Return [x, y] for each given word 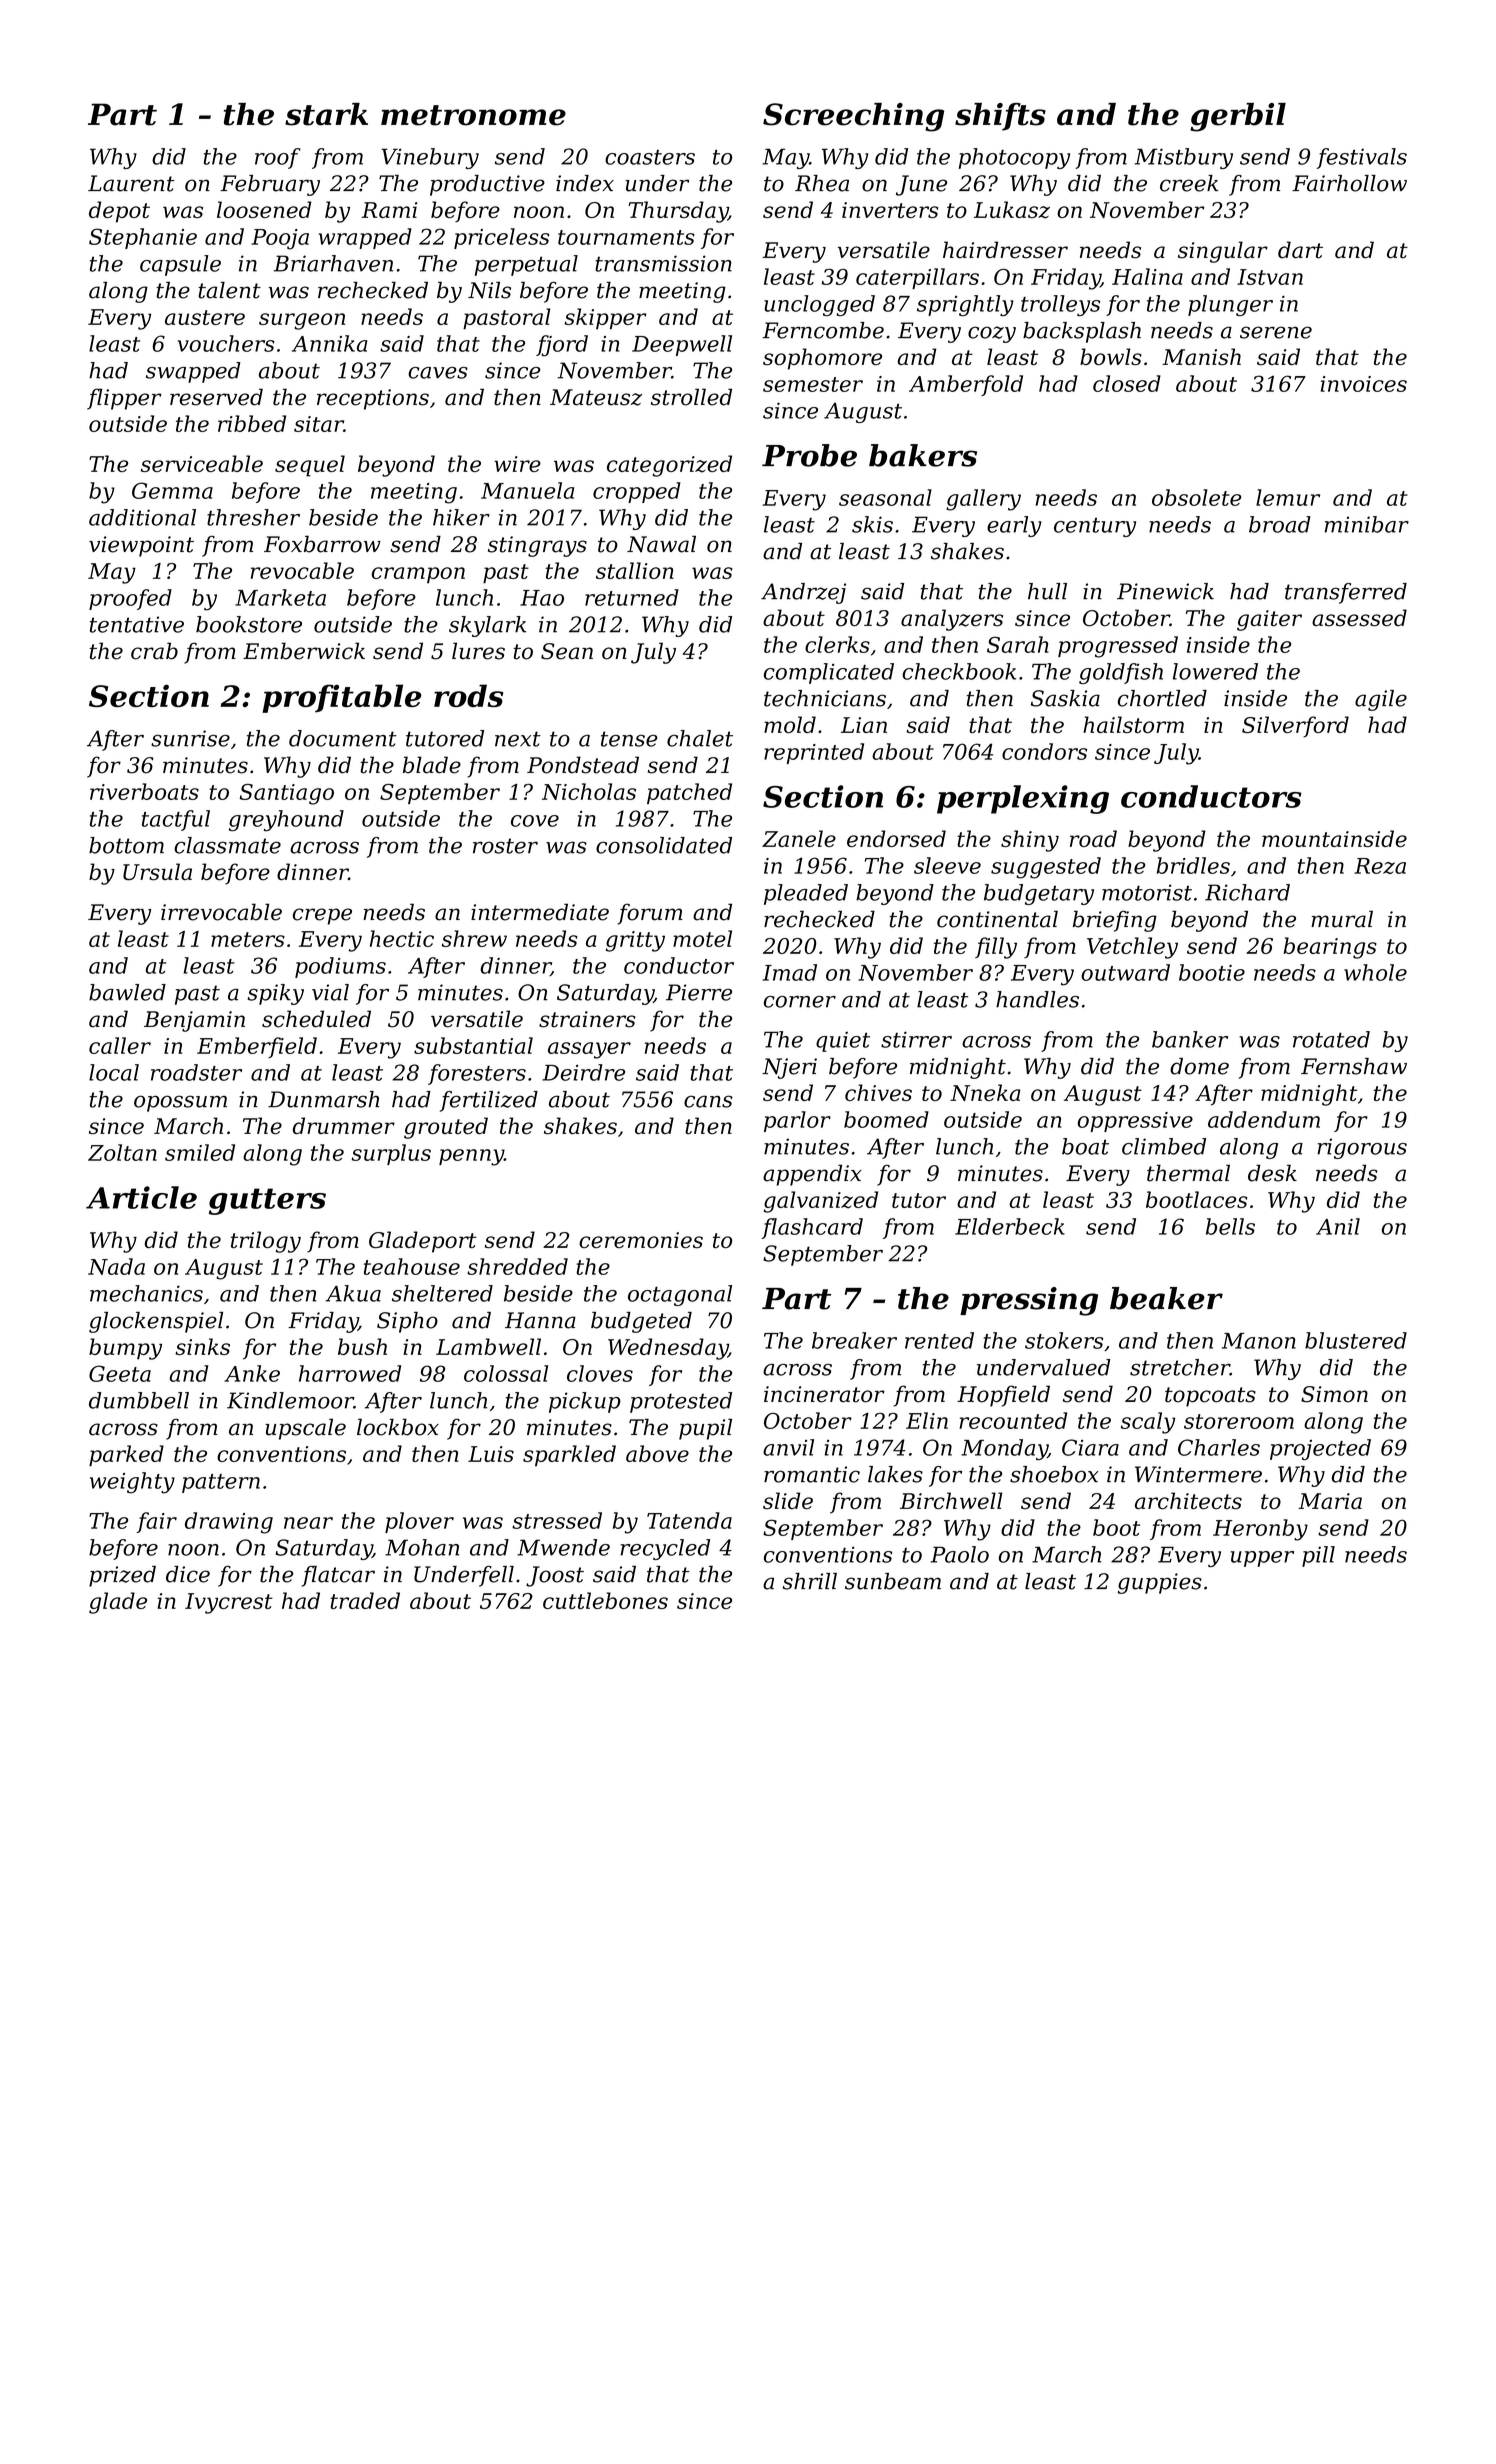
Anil [1338, 1226]
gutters [267, 1201]
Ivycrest [229, 1603]
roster [505, 846]
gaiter [1269, 620]
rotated [1331, 1039]
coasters [650, 157]
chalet [700, 738]
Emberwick [304, 651]
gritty [635, 941]
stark [326, 114]
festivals [1362, 158]
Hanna [540, 1320]
